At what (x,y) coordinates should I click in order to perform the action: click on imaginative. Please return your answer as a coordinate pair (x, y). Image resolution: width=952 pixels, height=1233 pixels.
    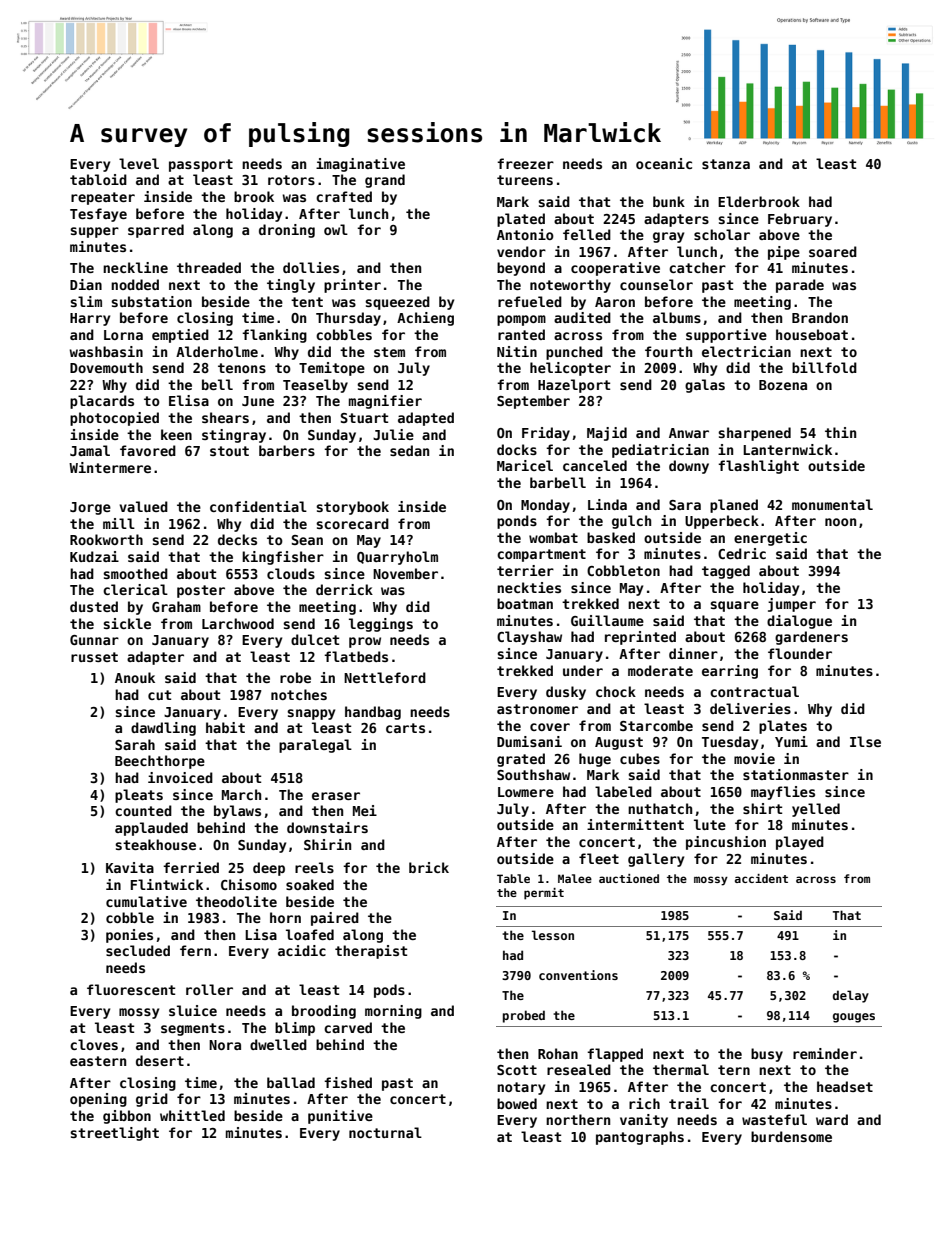
    Looking at the image, I should click on (360, 165).
